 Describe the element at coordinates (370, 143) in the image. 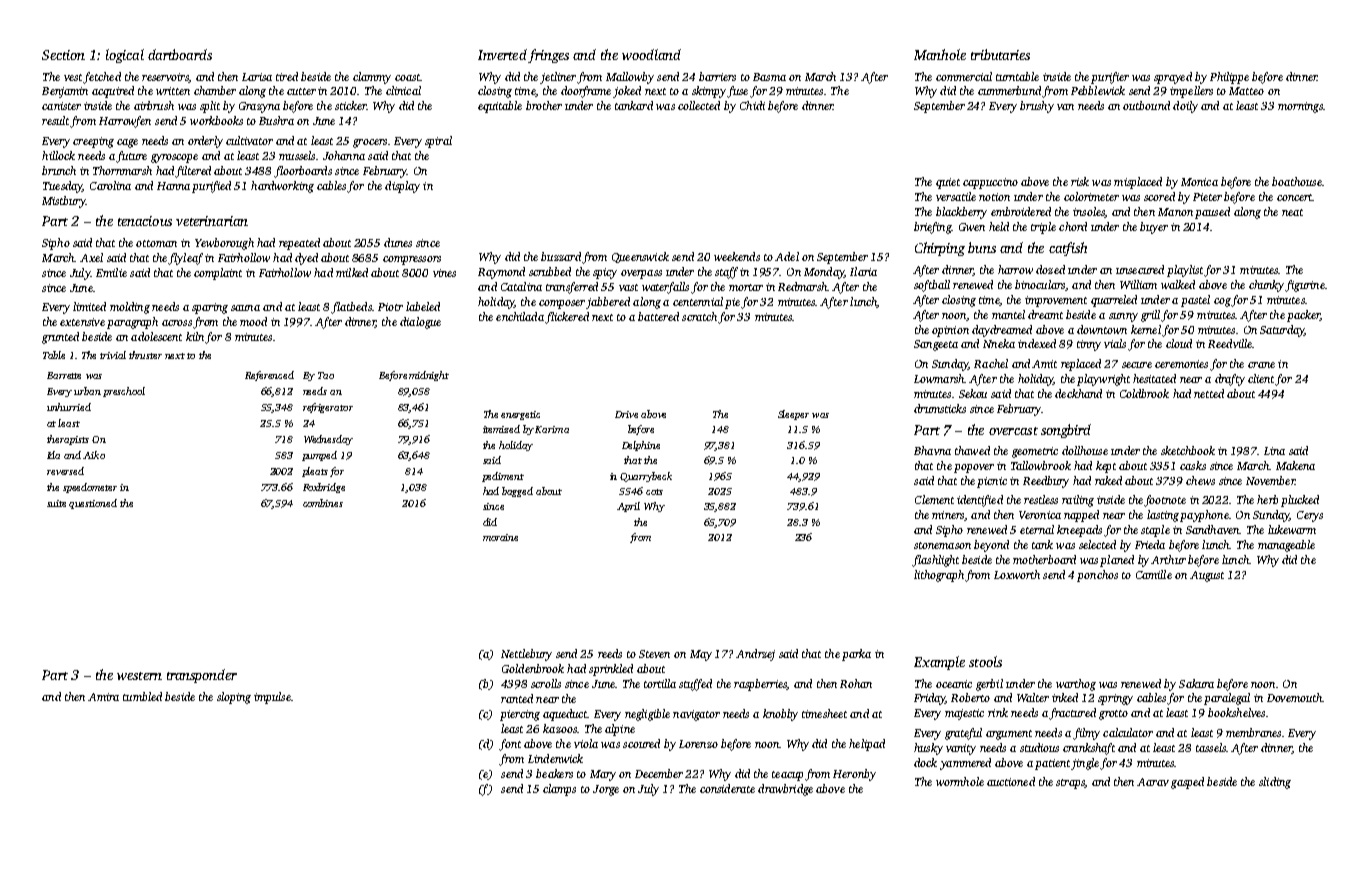

I see `grocers` at that location.
